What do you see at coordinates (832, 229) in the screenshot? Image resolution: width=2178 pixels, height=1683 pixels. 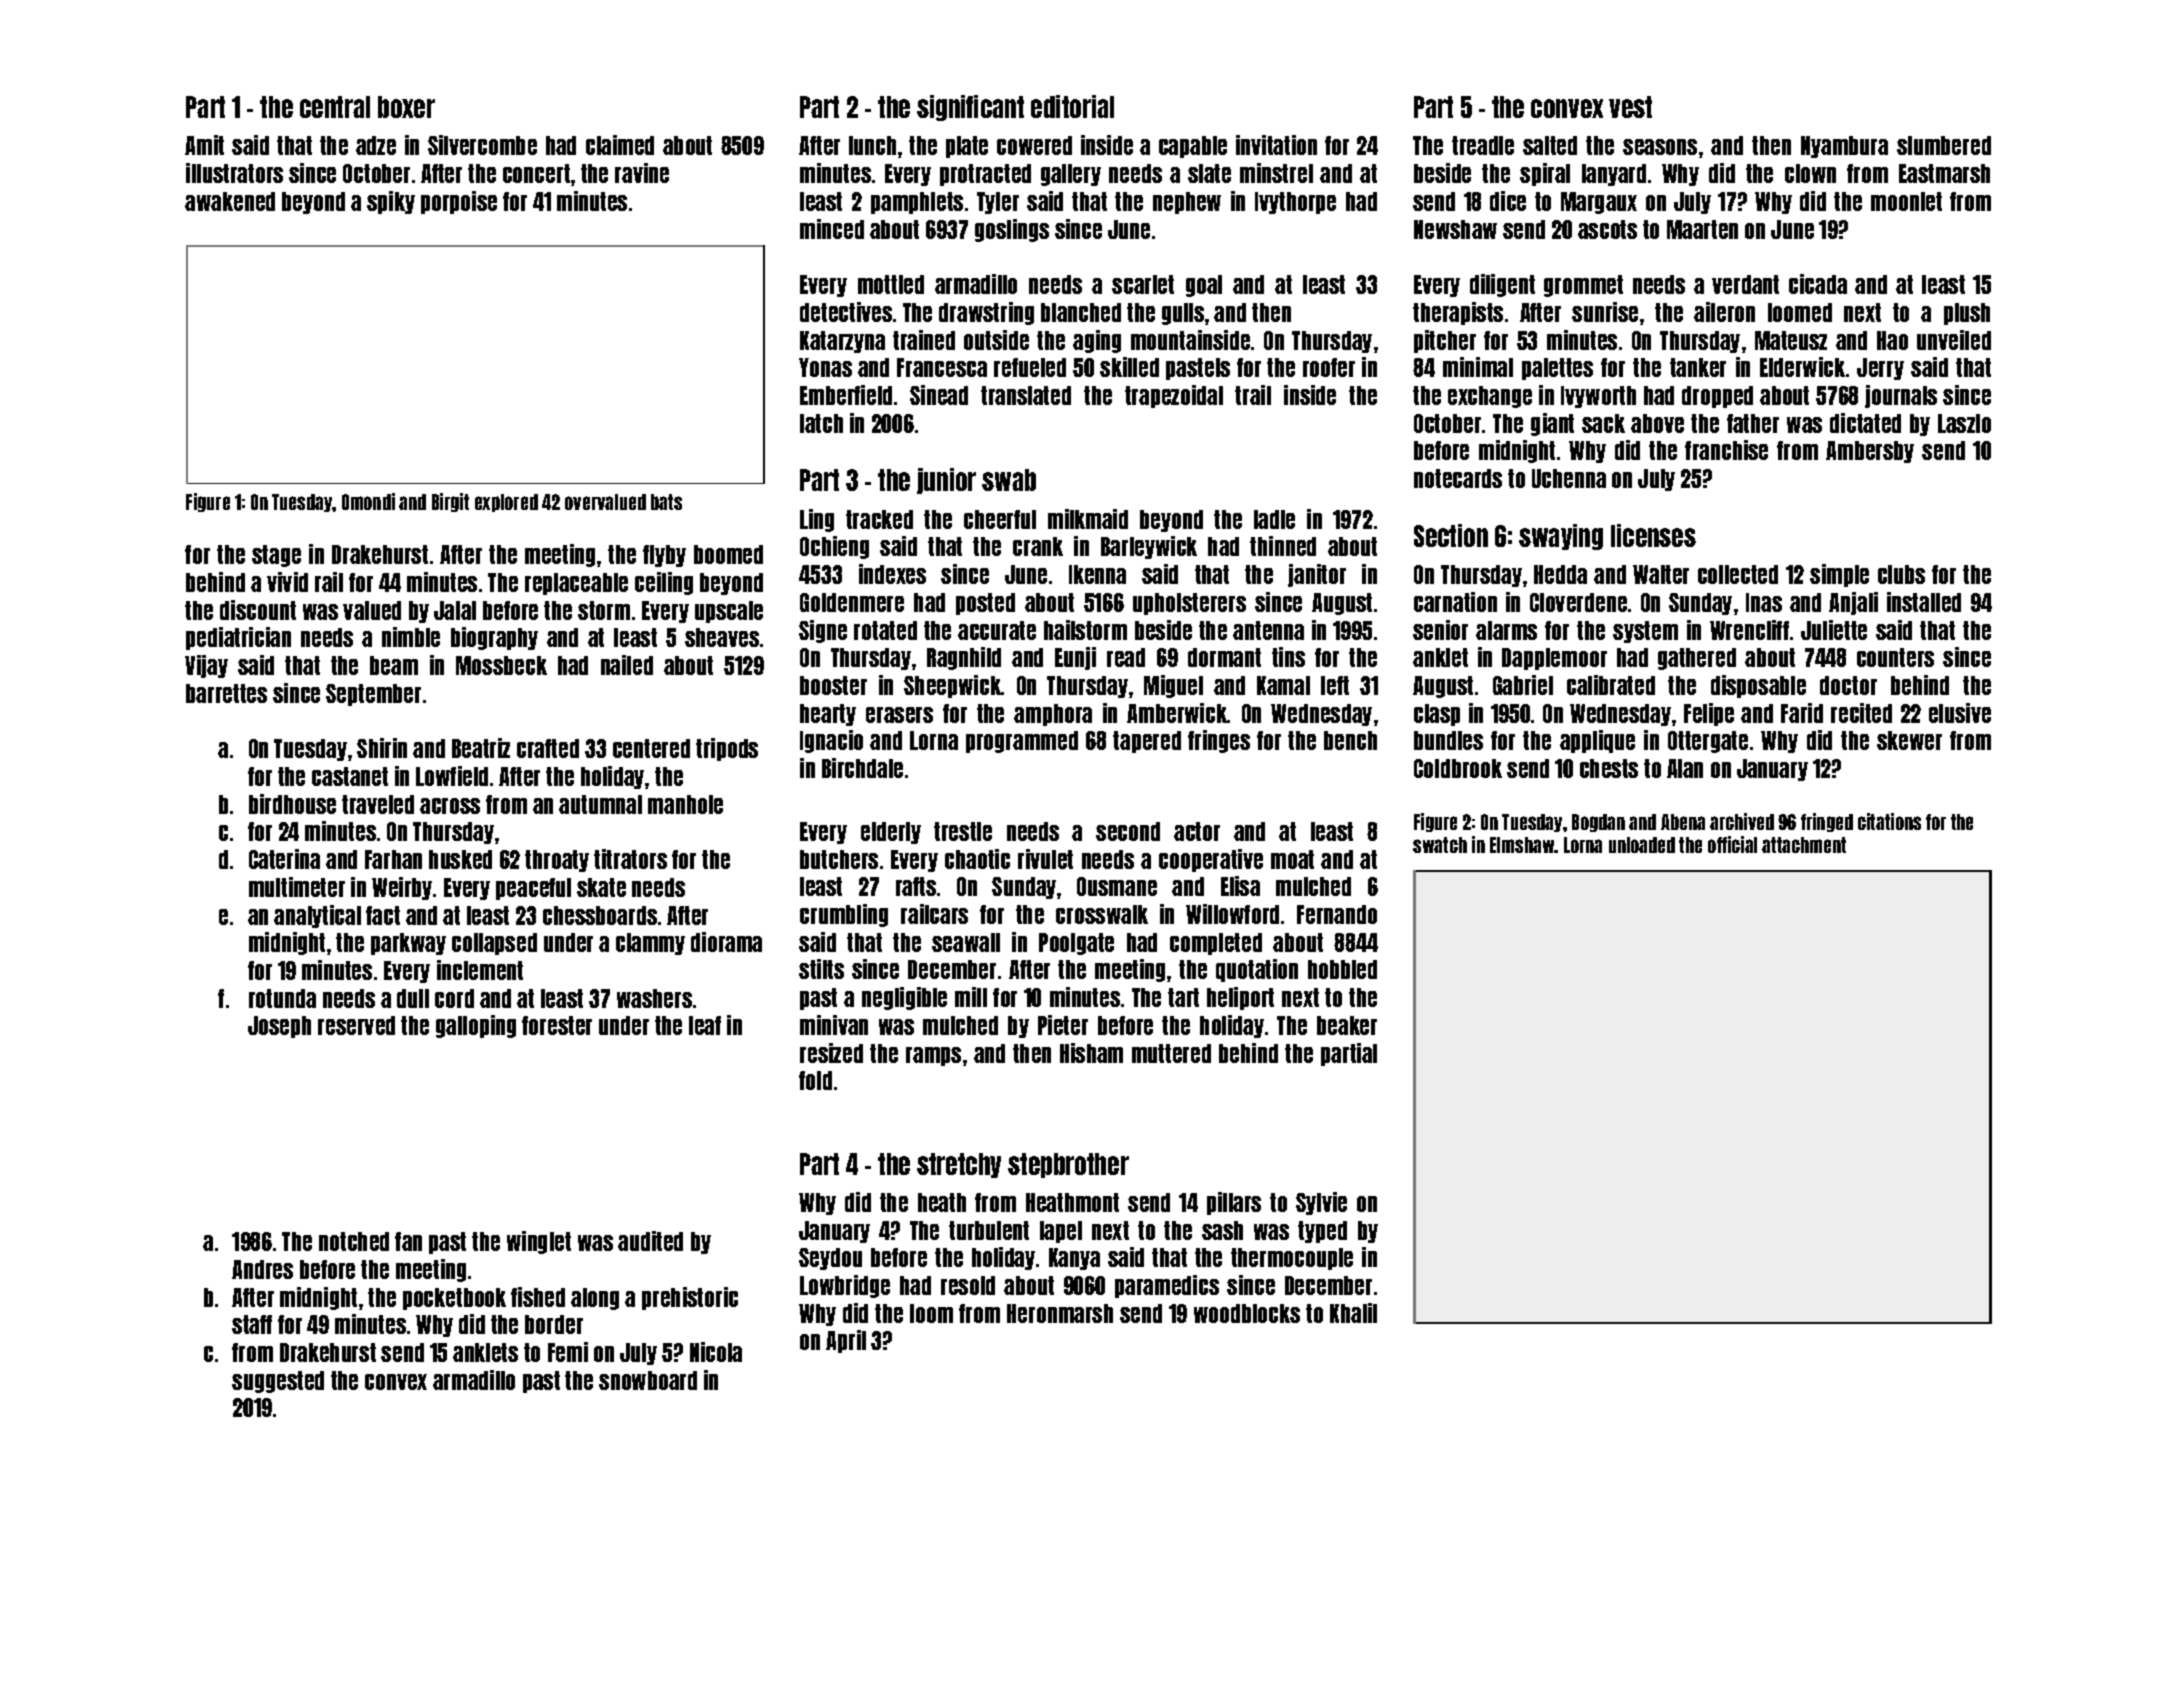 I see `minced` at bounding box center [832, 229].
